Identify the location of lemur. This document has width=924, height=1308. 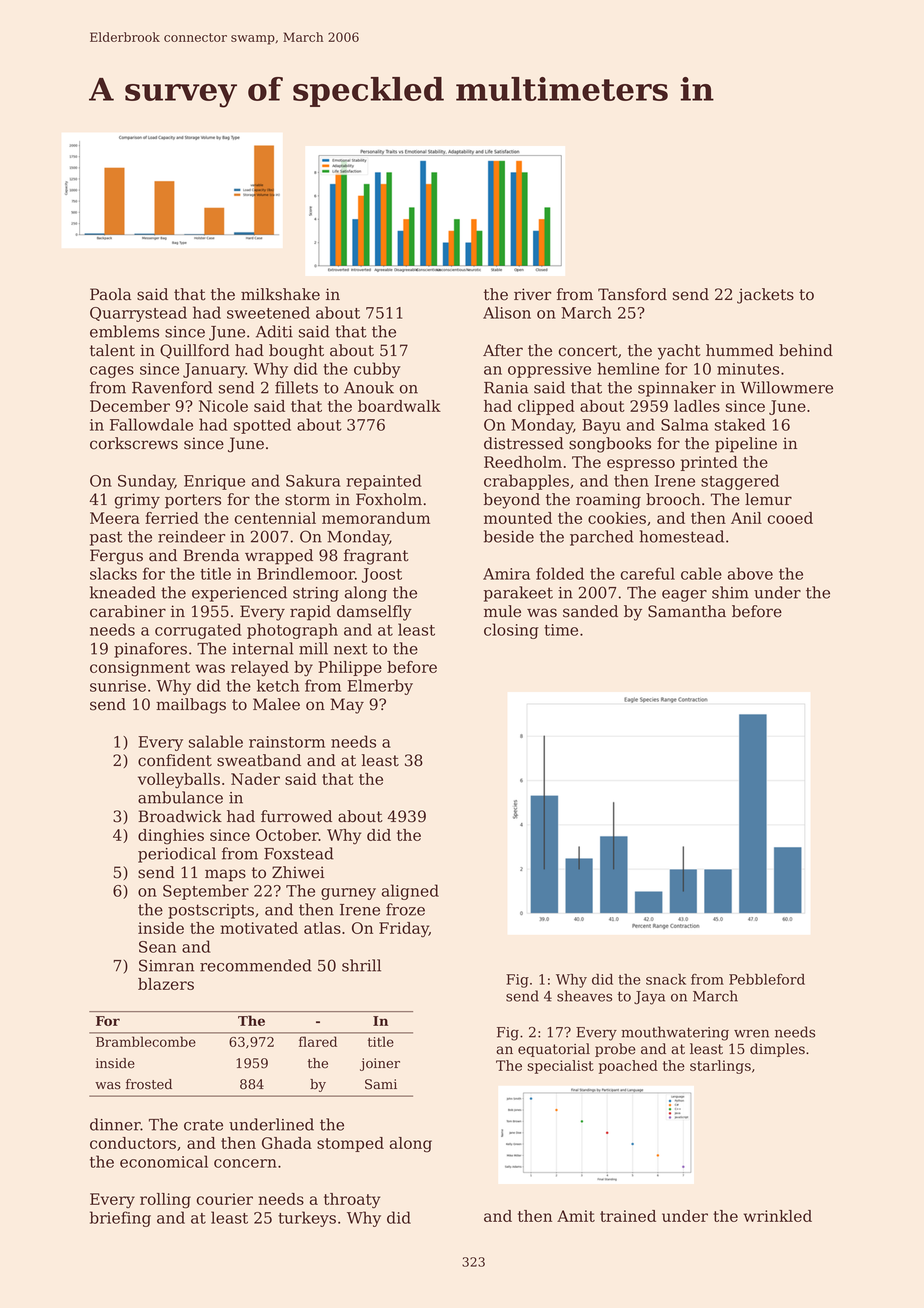
(768, 499).
